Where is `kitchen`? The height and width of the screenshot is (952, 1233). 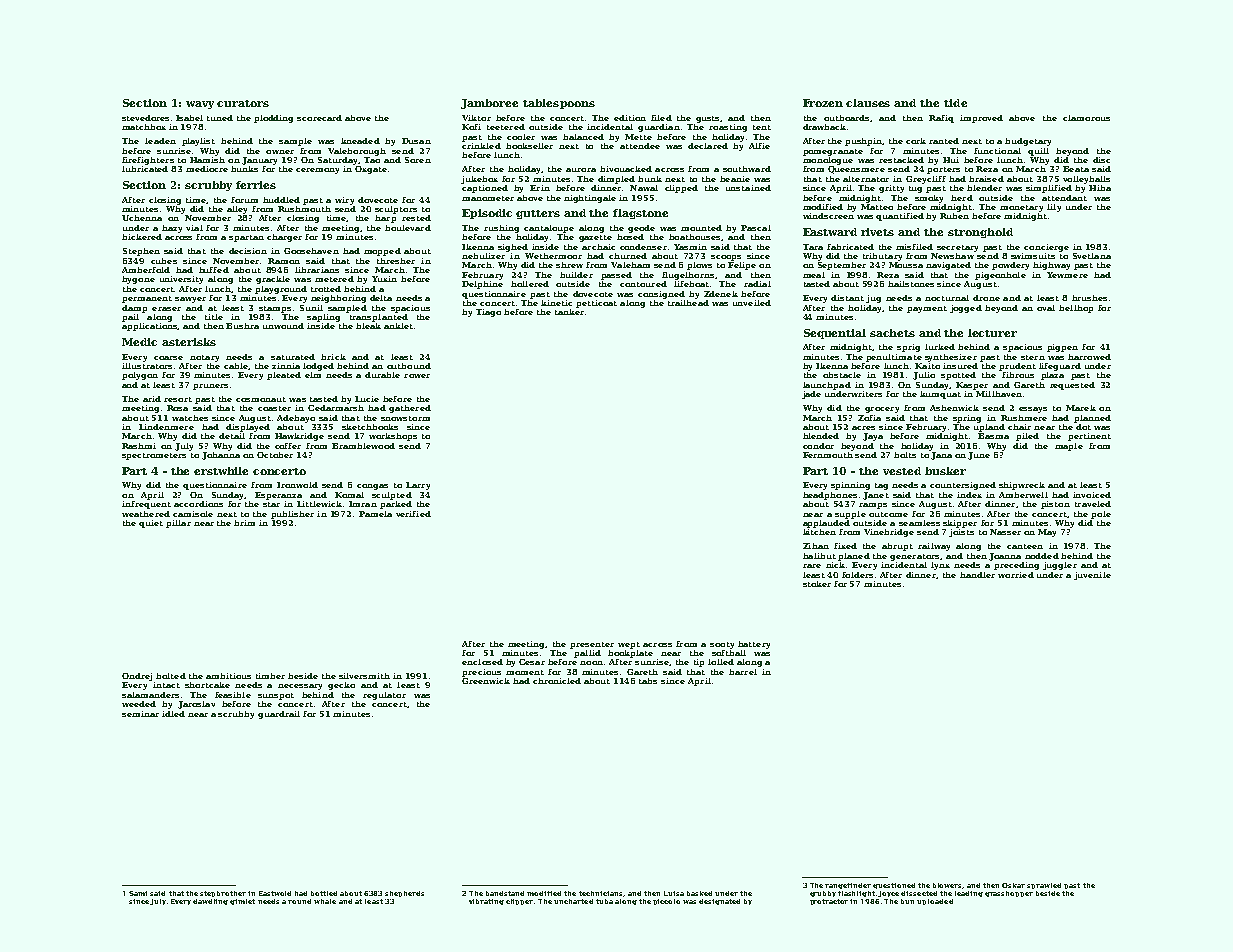 kitchen is located at coordinates (819, 532).
